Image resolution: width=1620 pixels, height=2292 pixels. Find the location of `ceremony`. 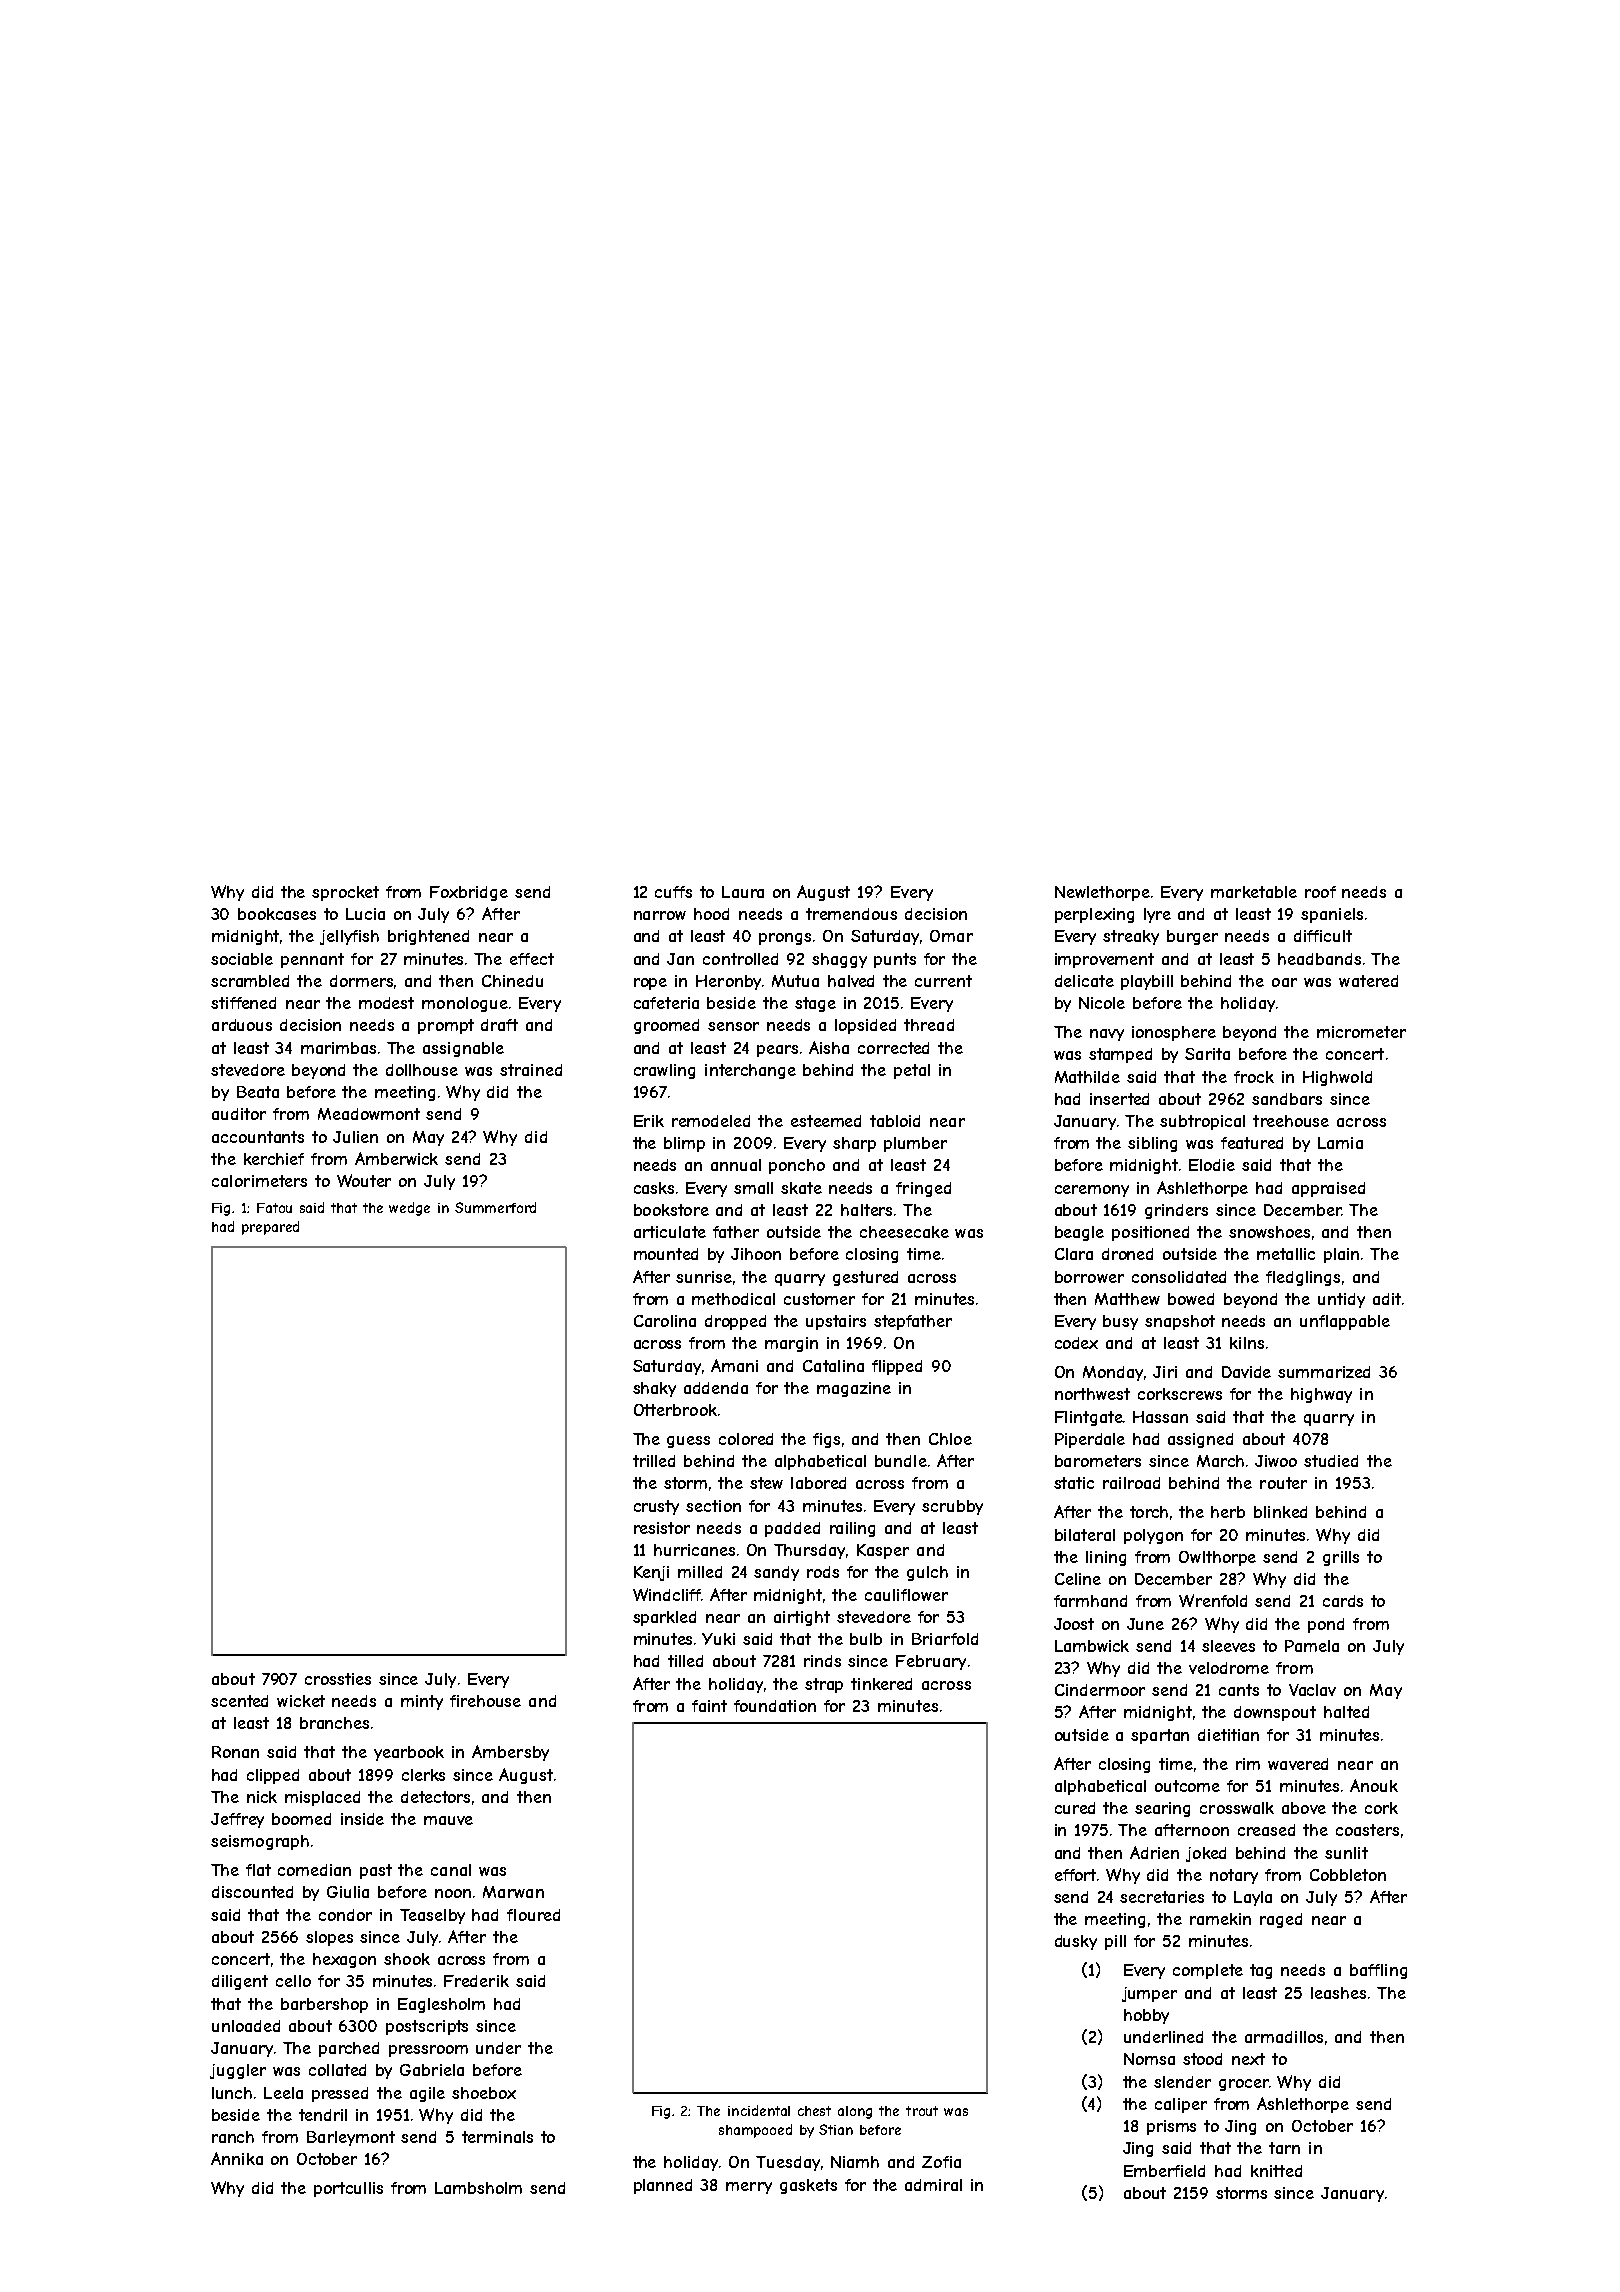

ceremony is located at coordinates (1092, 1191).
